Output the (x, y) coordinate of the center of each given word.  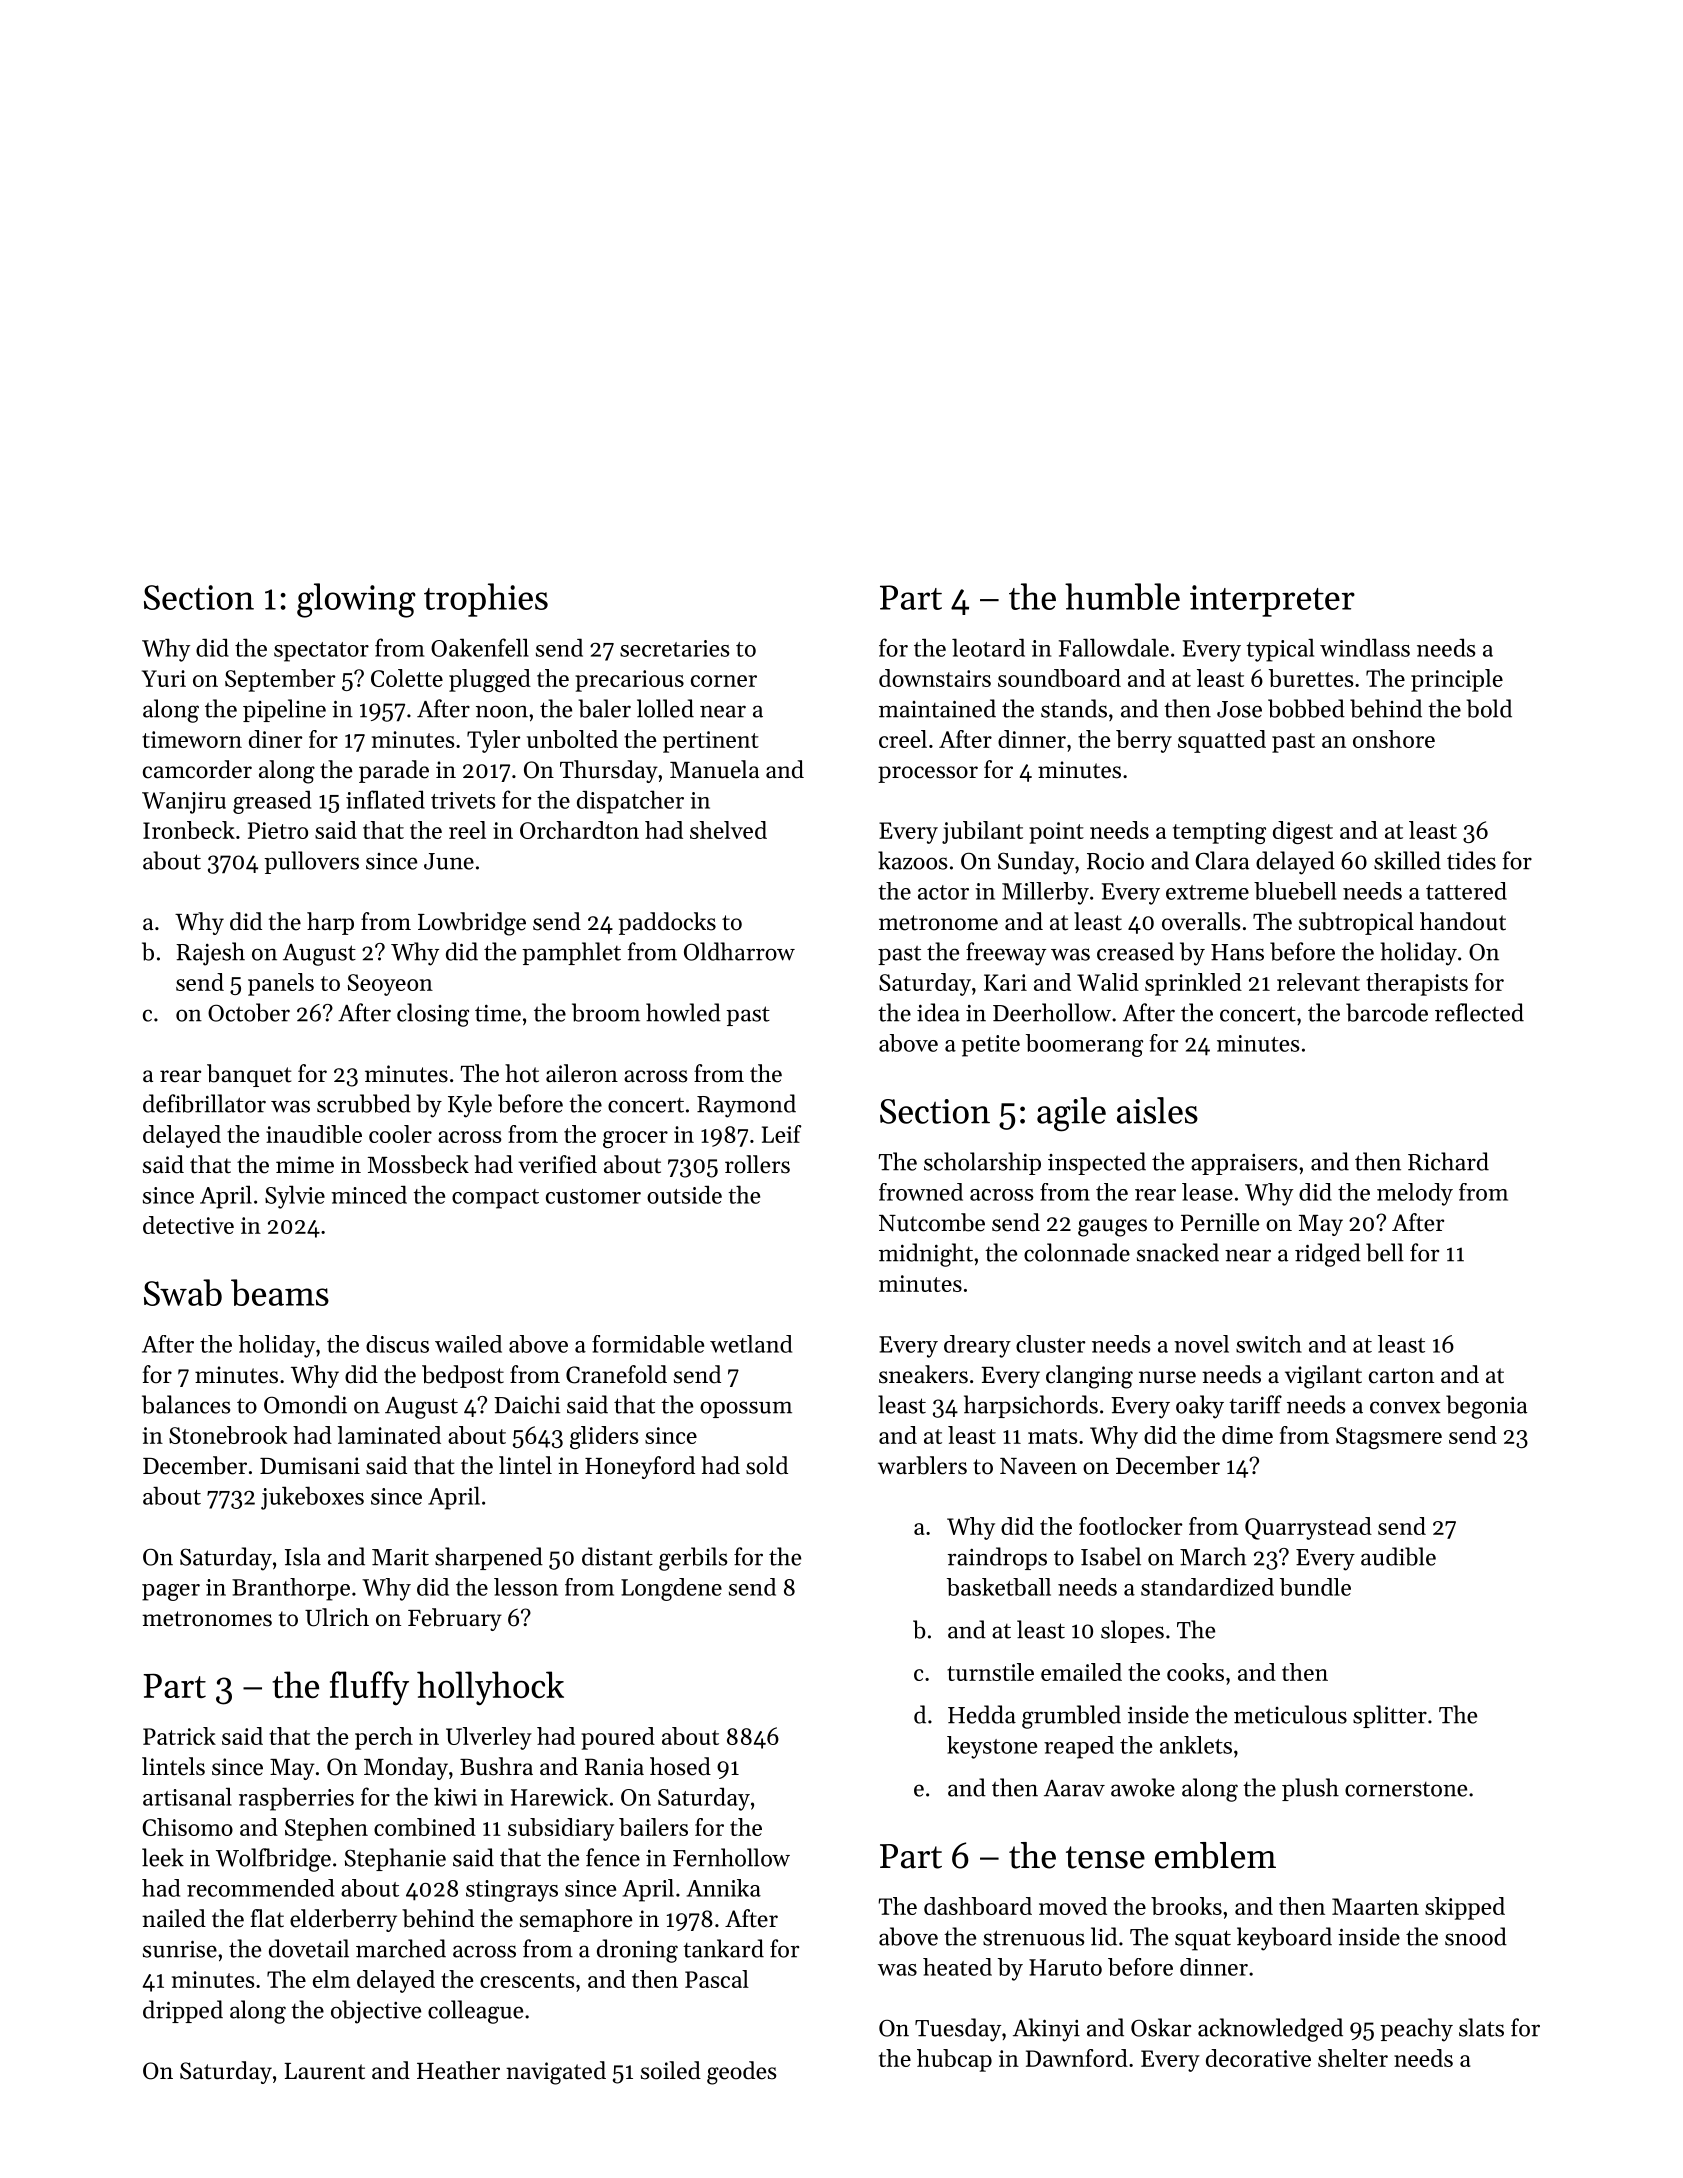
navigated (556, 2073)
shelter (1353, 2058)
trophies (486, 600)
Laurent (324, 2071)
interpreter (1272, 601)
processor (928, 774)
